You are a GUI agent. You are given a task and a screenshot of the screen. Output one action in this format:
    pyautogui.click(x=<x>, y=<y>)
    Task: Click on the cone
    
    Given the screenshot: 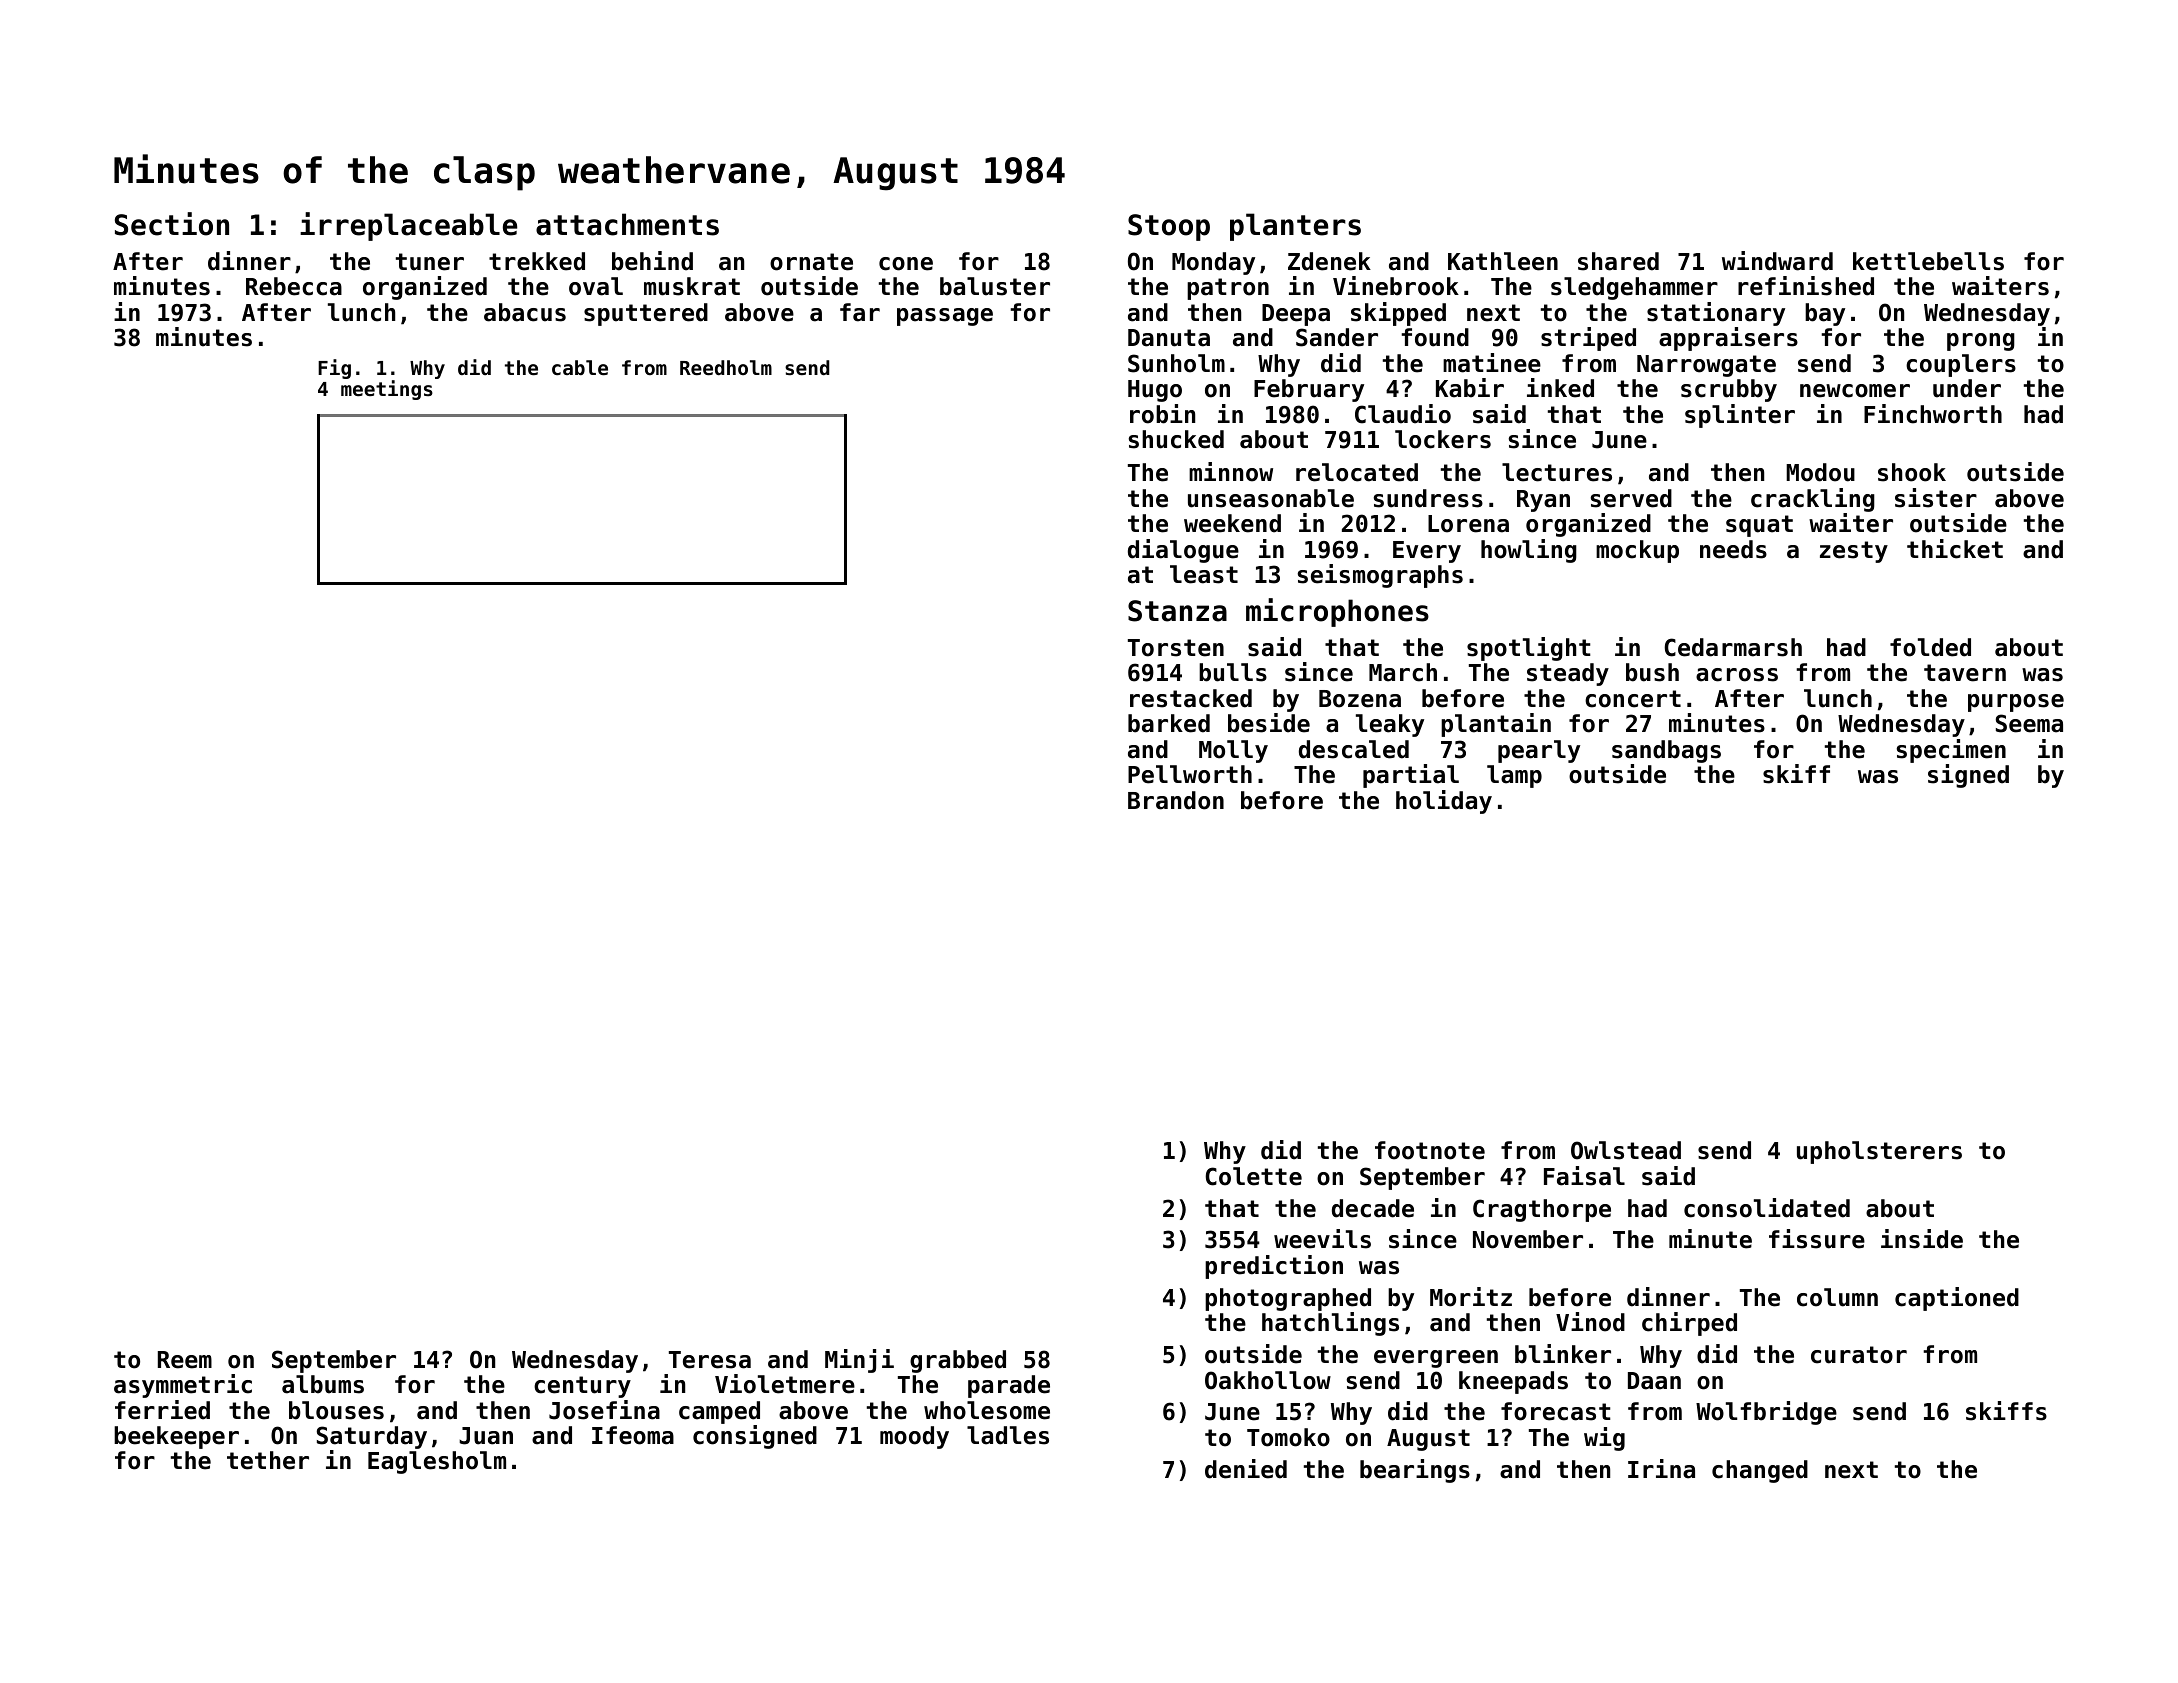 What is the action you would take?
    pyautogui.click(x=906, y=264)
